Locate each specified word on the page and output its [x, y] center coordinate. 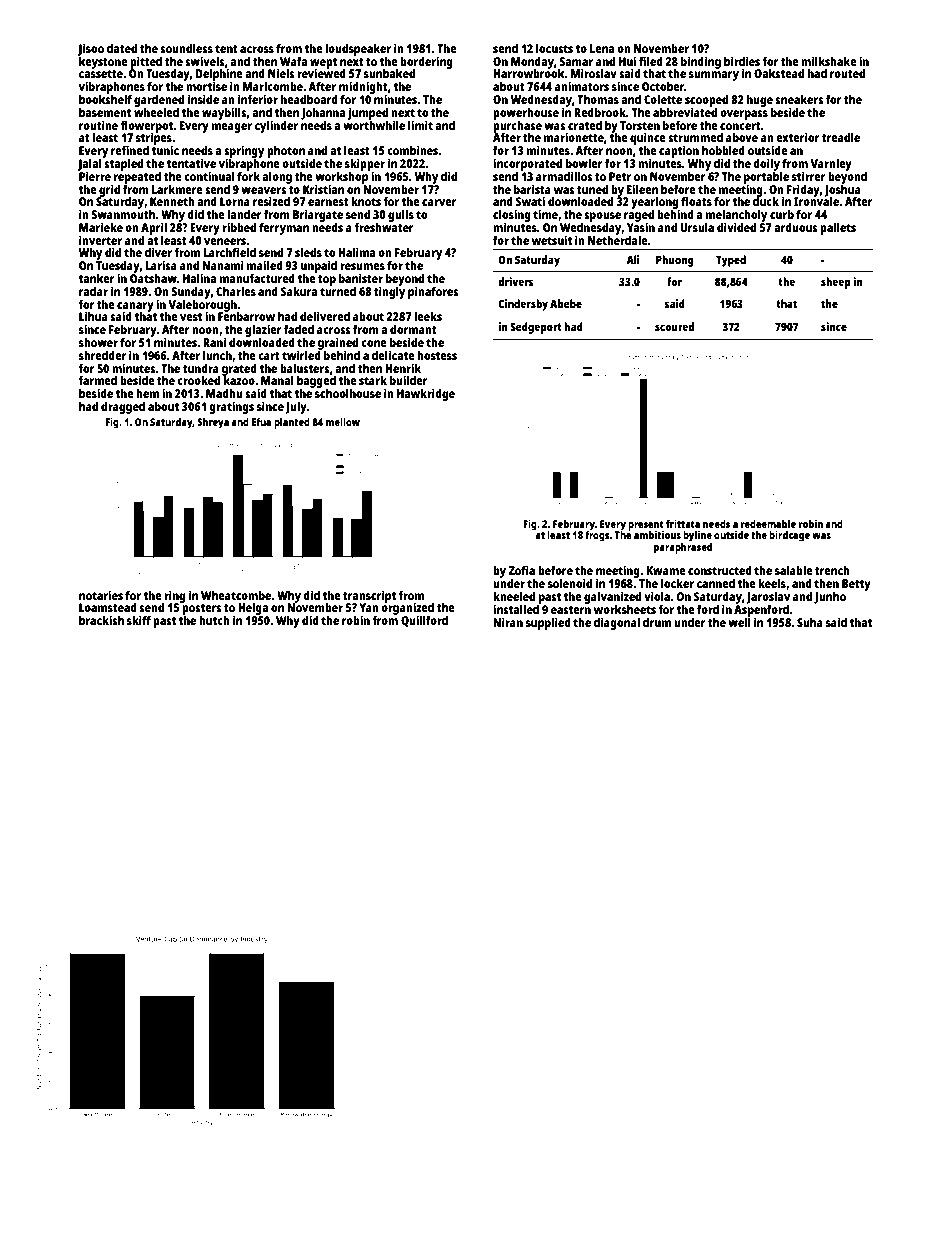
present [646, 526]
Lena [602, 48]
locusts [554, 48]
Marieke [101, 227]
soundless [186, 48]
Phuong [675, 261]
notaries [101, 595]
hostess [437, 355]
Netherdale [618, 240]
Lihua [93, 316]
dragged [123, 407]
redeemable [768, 524]
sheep [836, 283]
